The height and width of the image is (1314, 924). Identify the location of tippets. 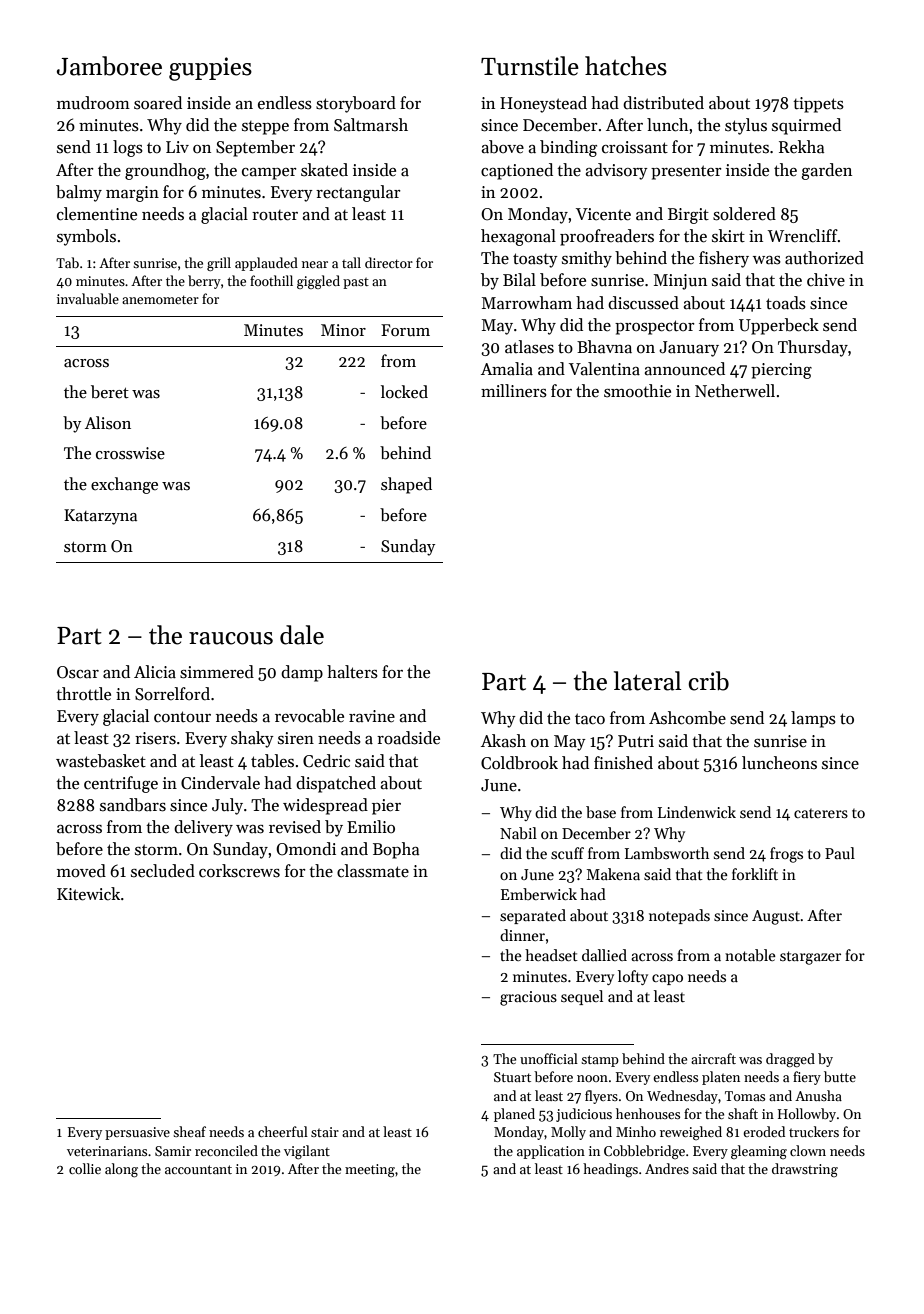
(818, 105).
